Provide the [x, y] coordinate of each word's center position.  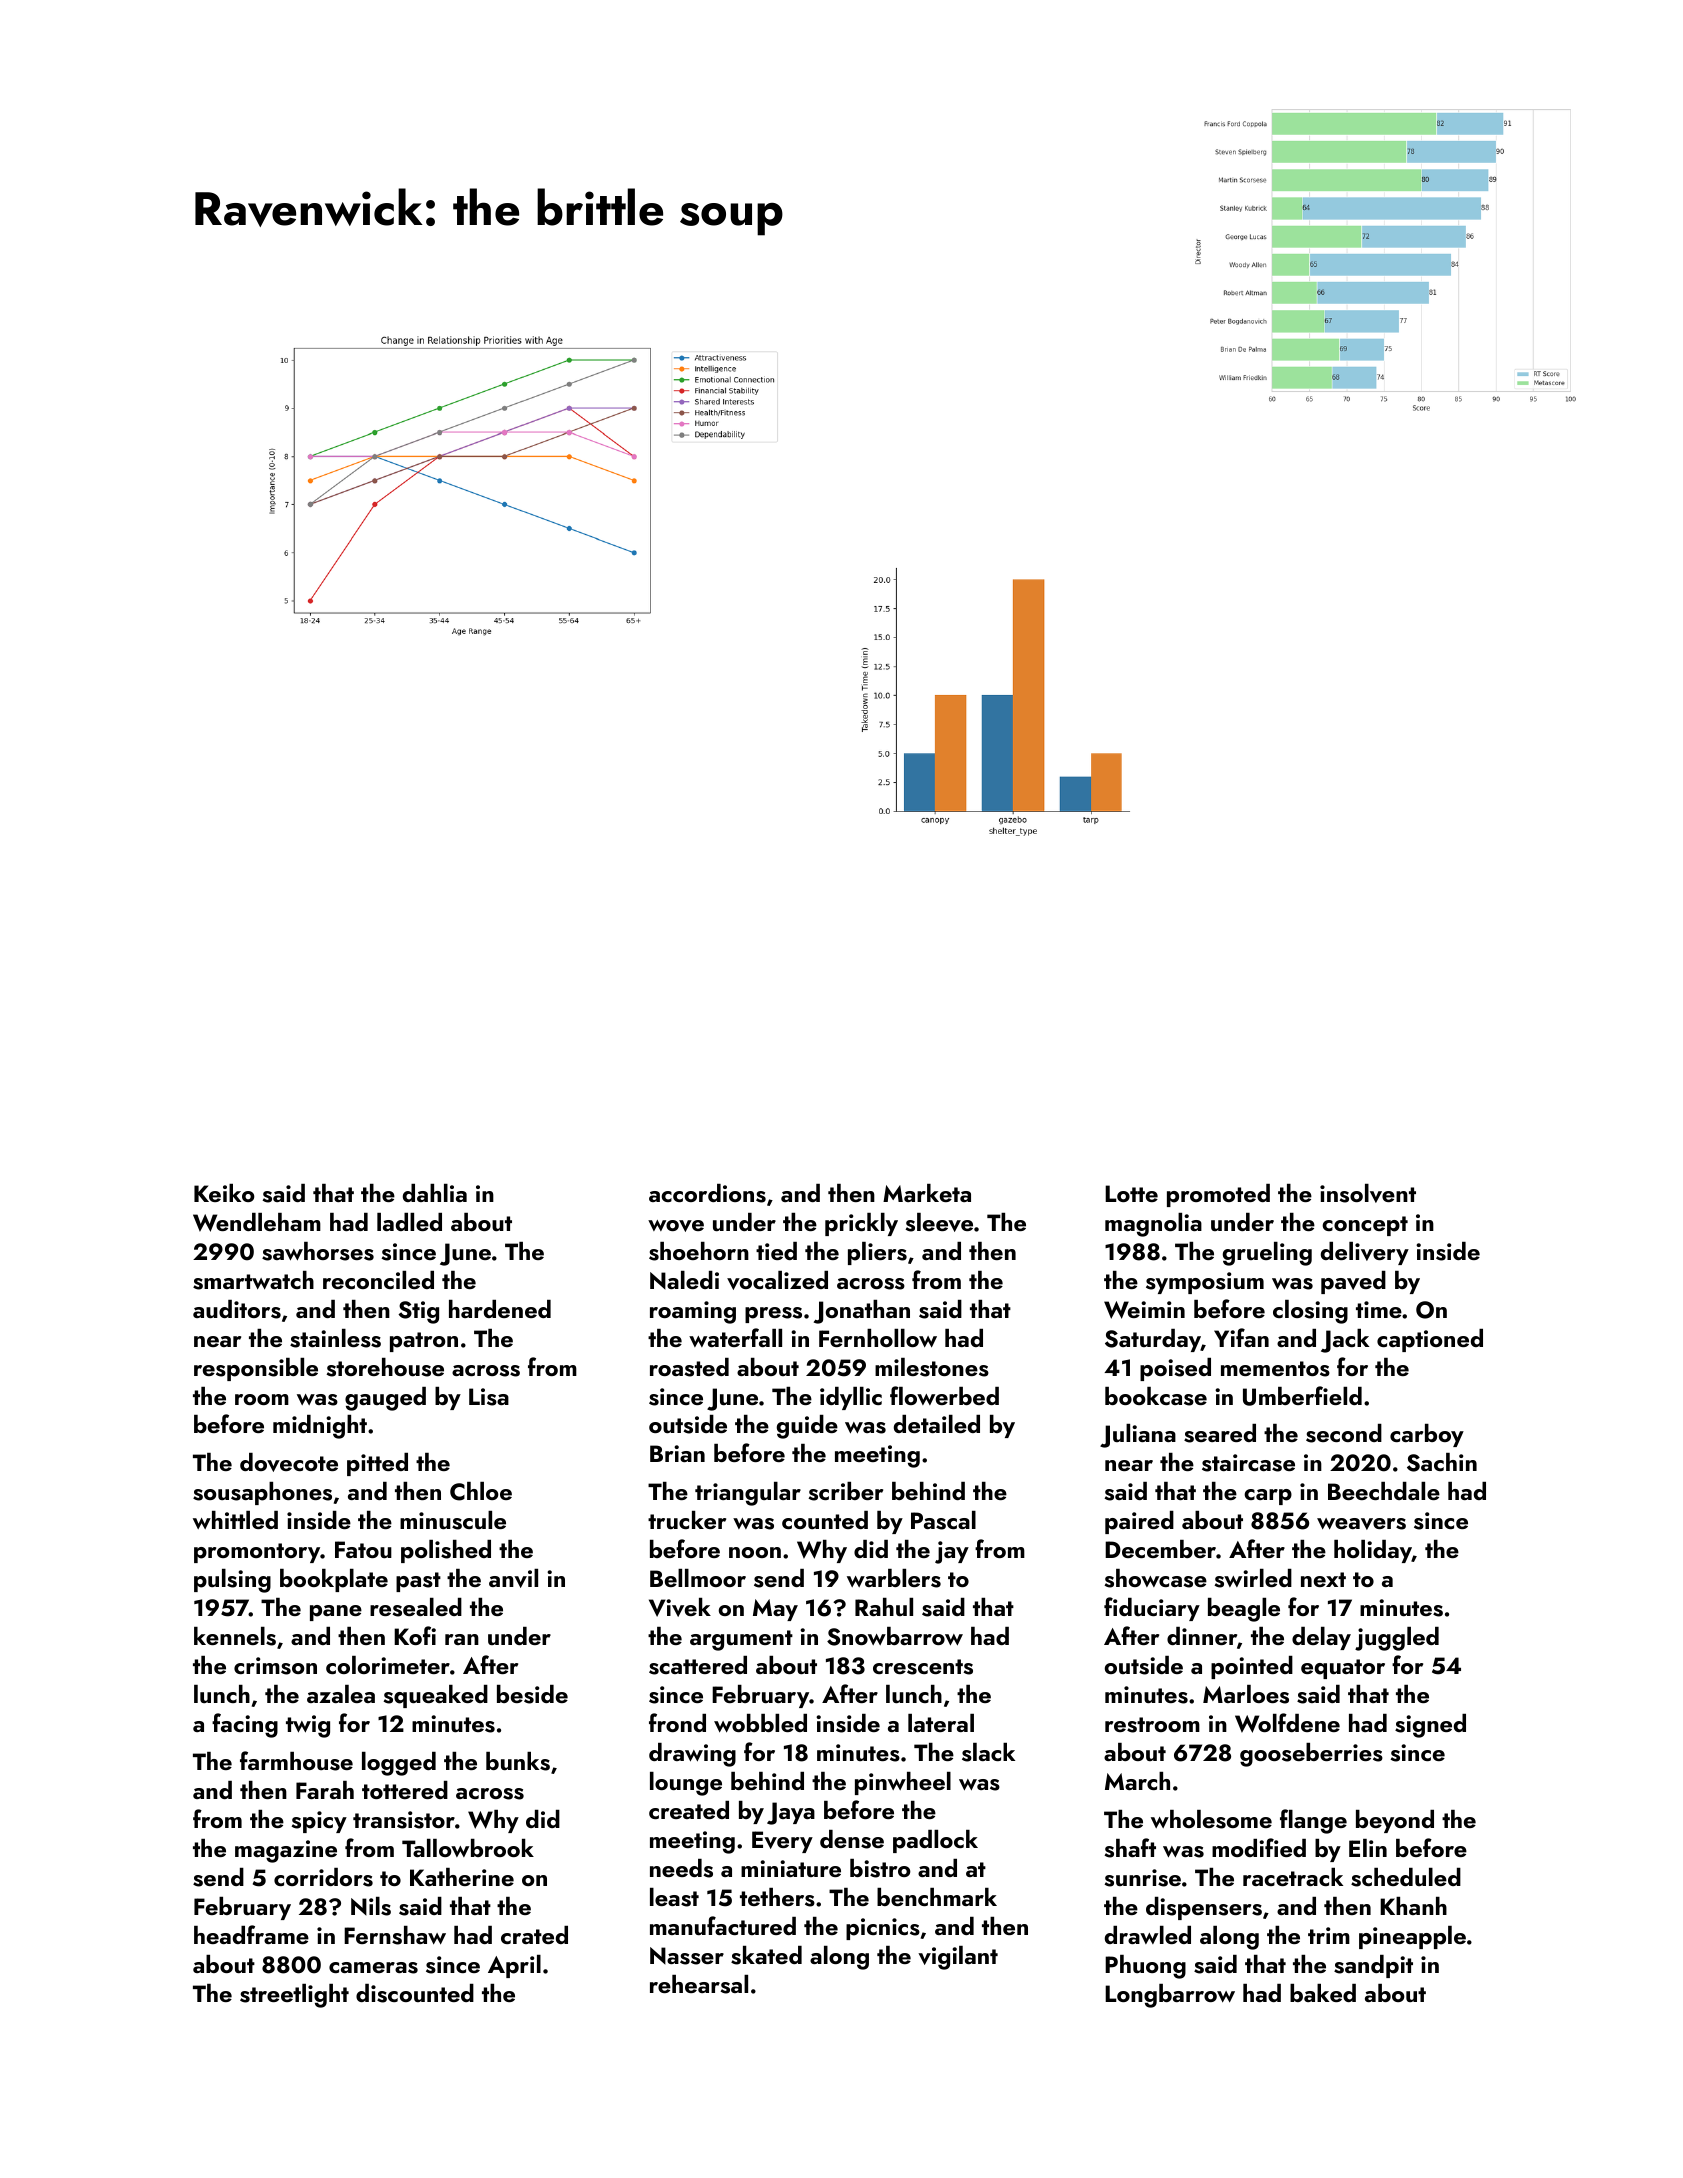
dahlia [435, 1193]
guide [807, 1427]
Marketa [927, 1193]
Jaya [791, 1813]
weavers [1361, 1524]
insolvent [1368, 1193]
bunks [518, 1761]
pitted [377, 1464]
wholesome [1211, 1819]
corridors [323, 1877]
